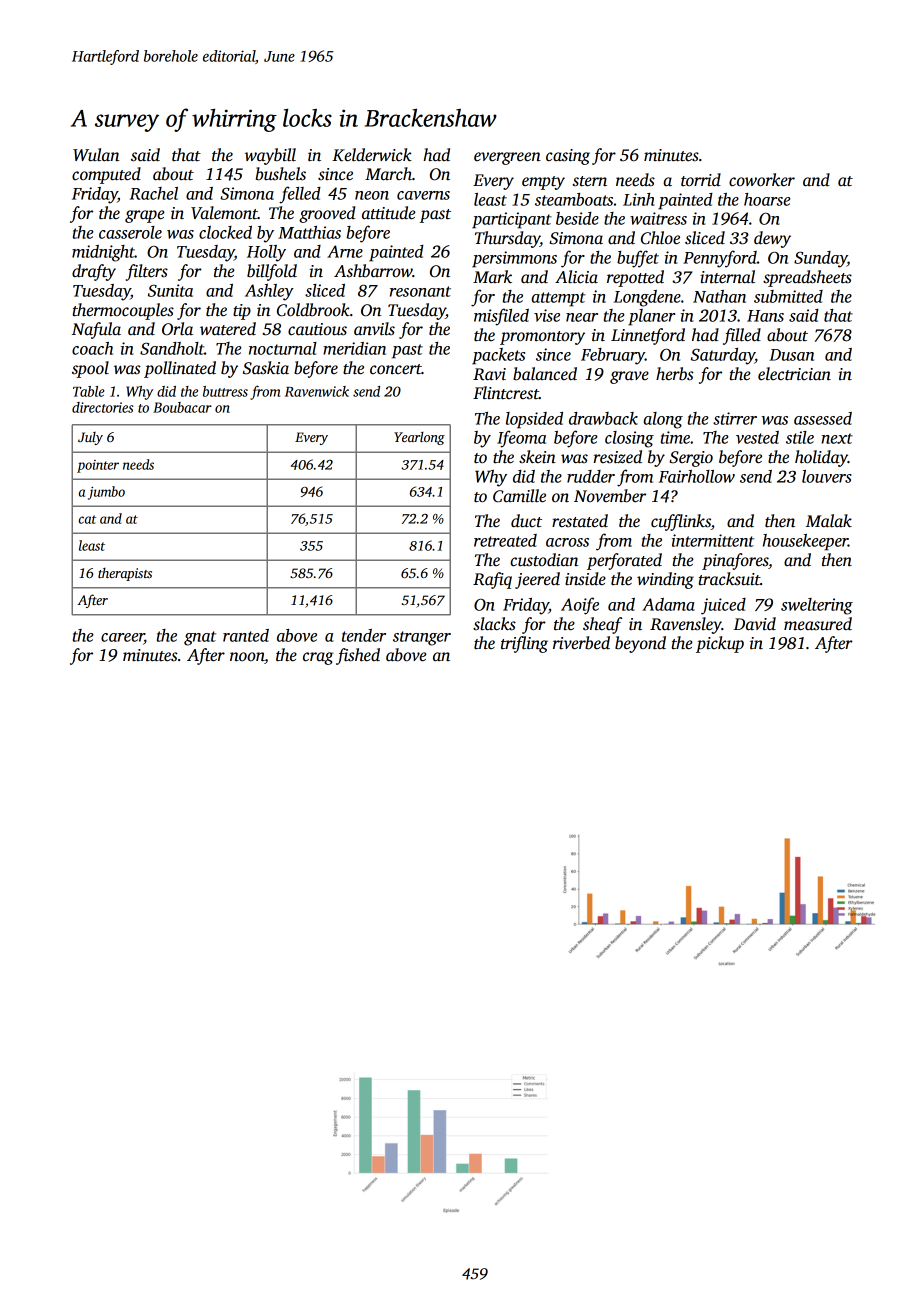  Describe the element at coordinates (246, 635) in the document. I see `ranted` at that location.
